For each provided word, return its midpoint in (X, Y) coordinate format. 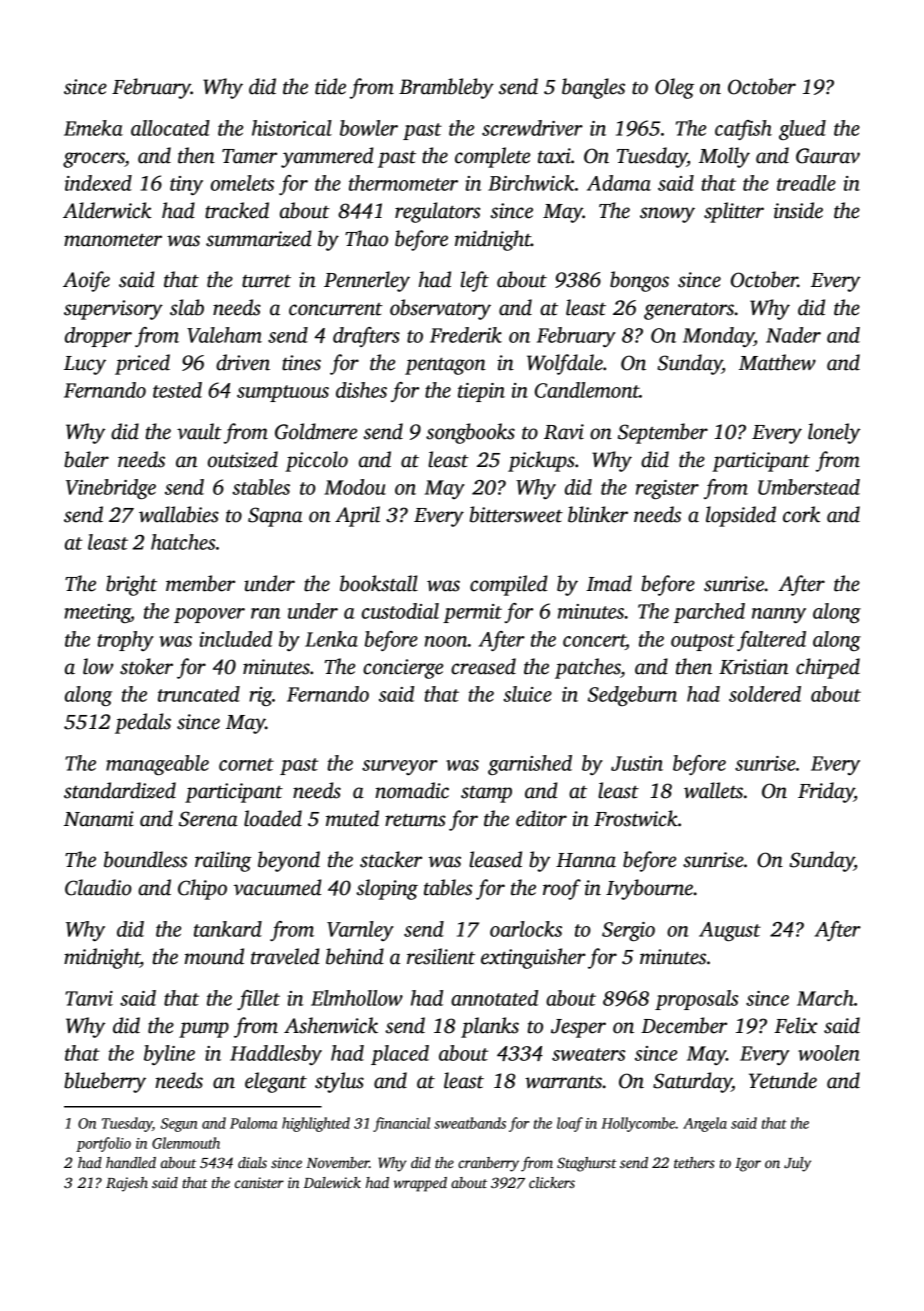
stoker (146, 666)
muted (352, 818)
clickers (552, 1182)
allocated (170, 128)
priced (142, 364)
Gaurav (828, 156)
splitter (734, 212)
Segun (179, 1125)
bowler (369, 128)
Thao (366, 238)
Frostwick (636, 818)
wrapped (420, 1184)
